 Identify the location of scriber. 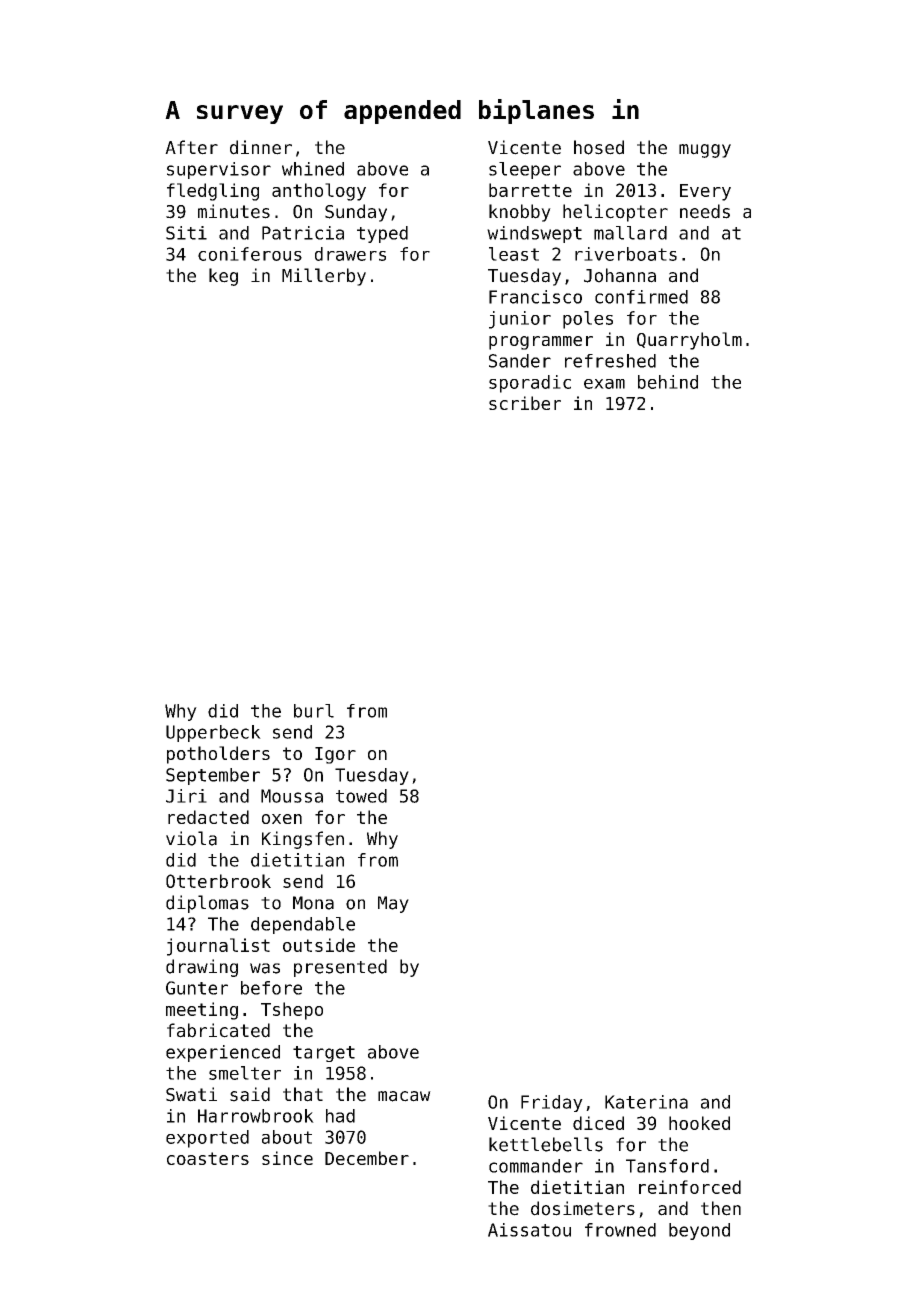
(525, 403).
